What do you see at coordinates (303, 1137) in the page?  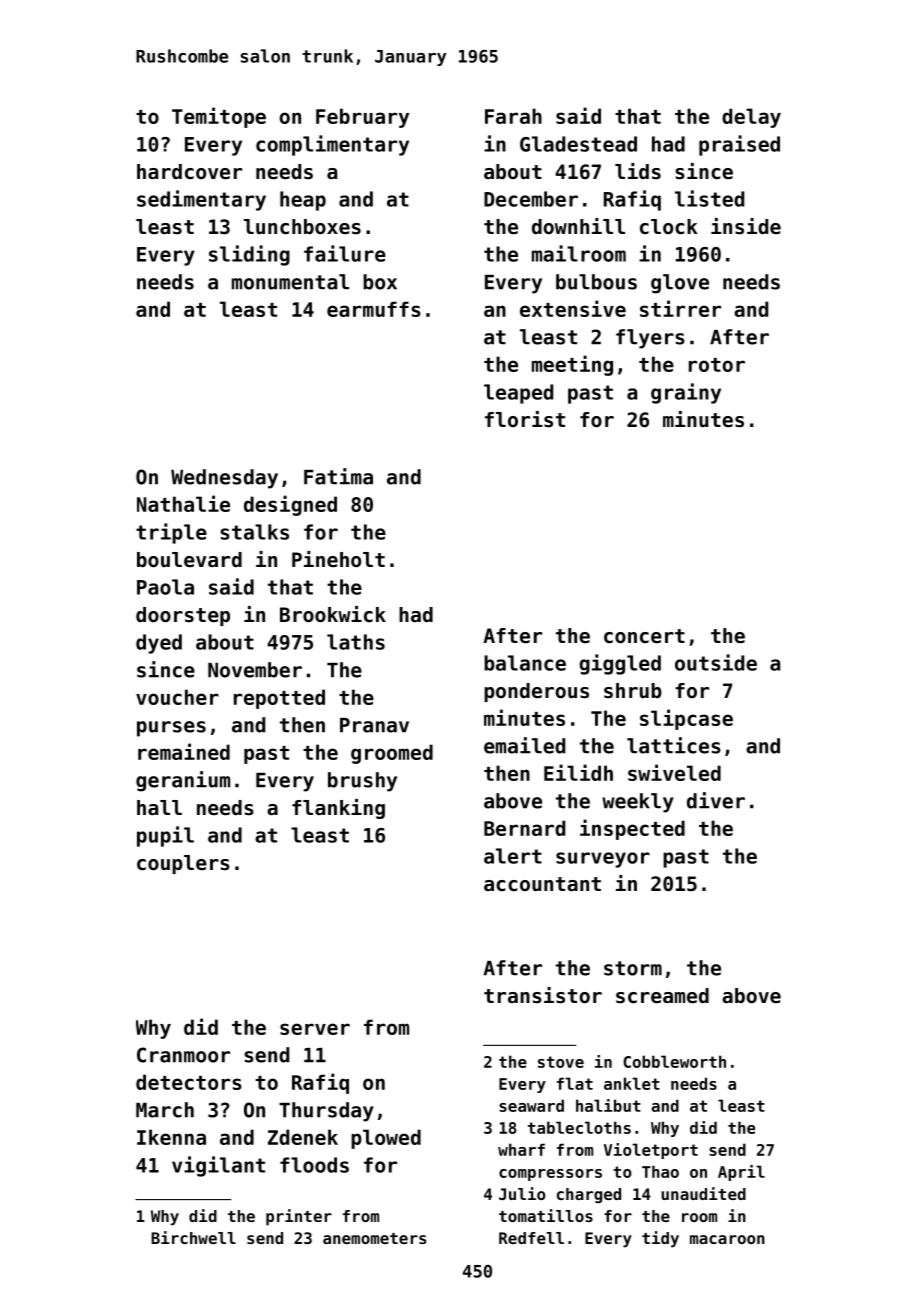 I see `Zdenek` at bounding box center [303, 1137].
